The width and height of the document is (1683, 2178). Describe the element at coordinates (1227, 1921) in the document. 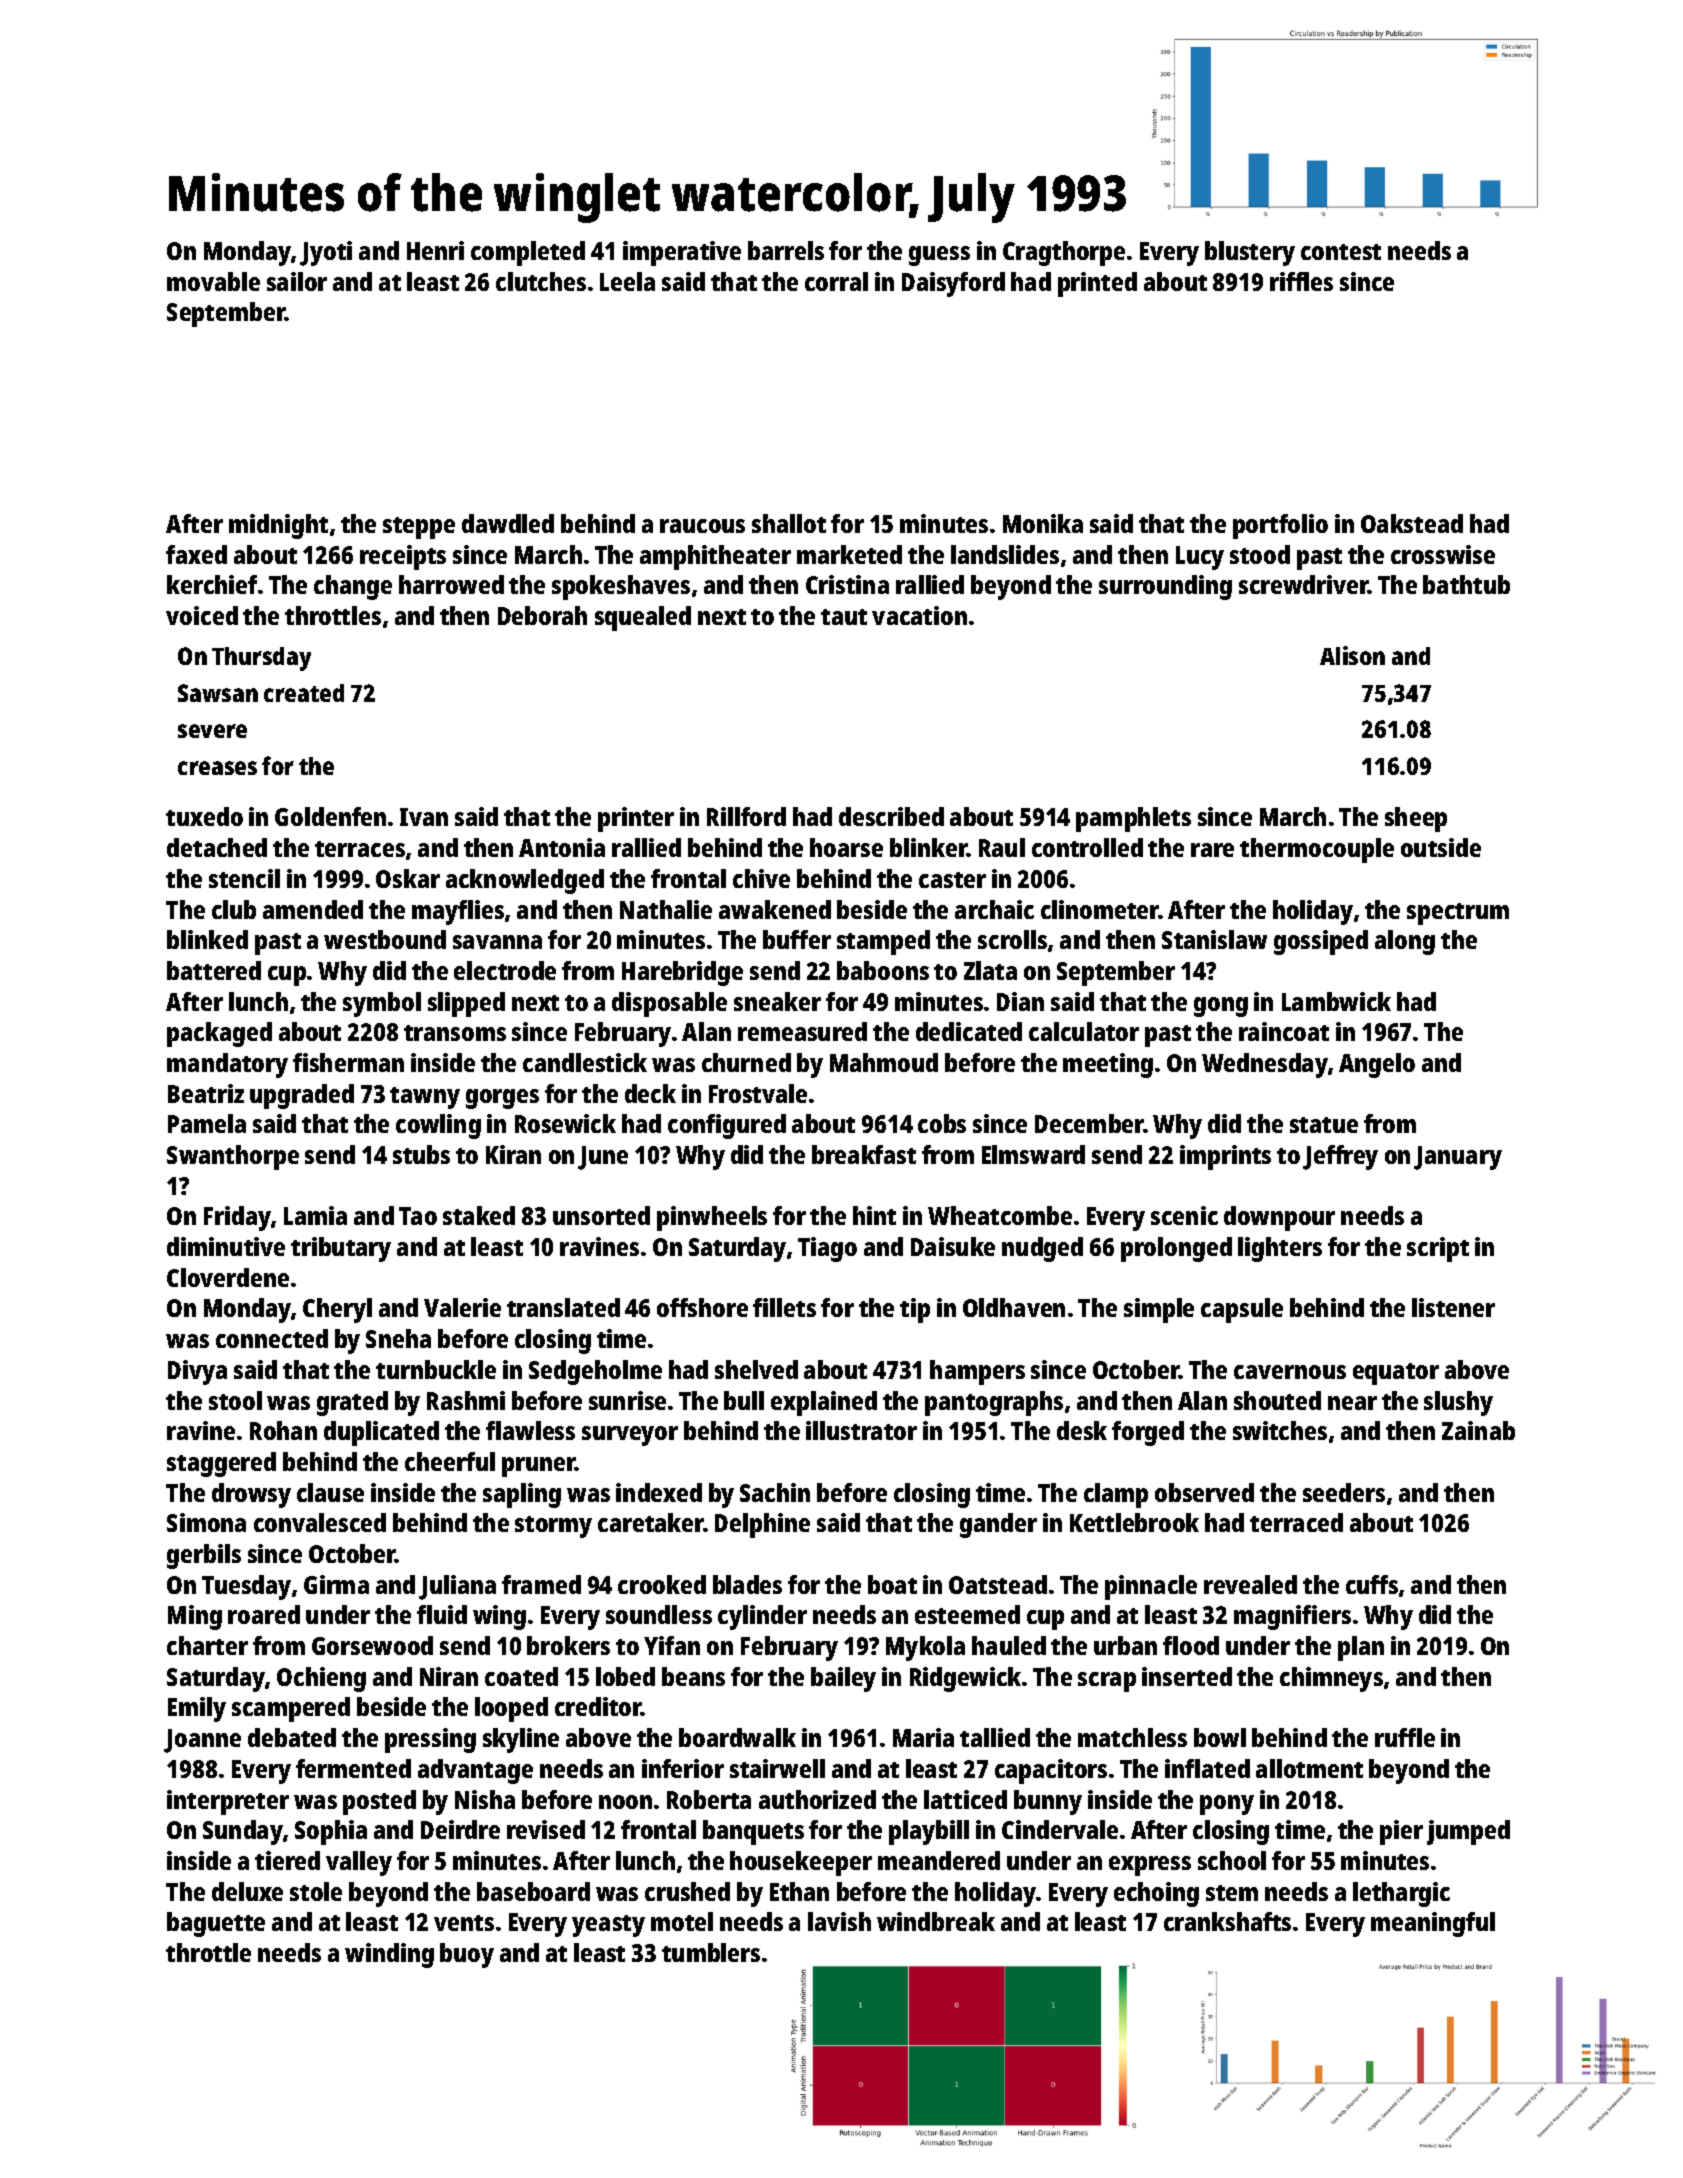

I see `crankshafts` at that location.
